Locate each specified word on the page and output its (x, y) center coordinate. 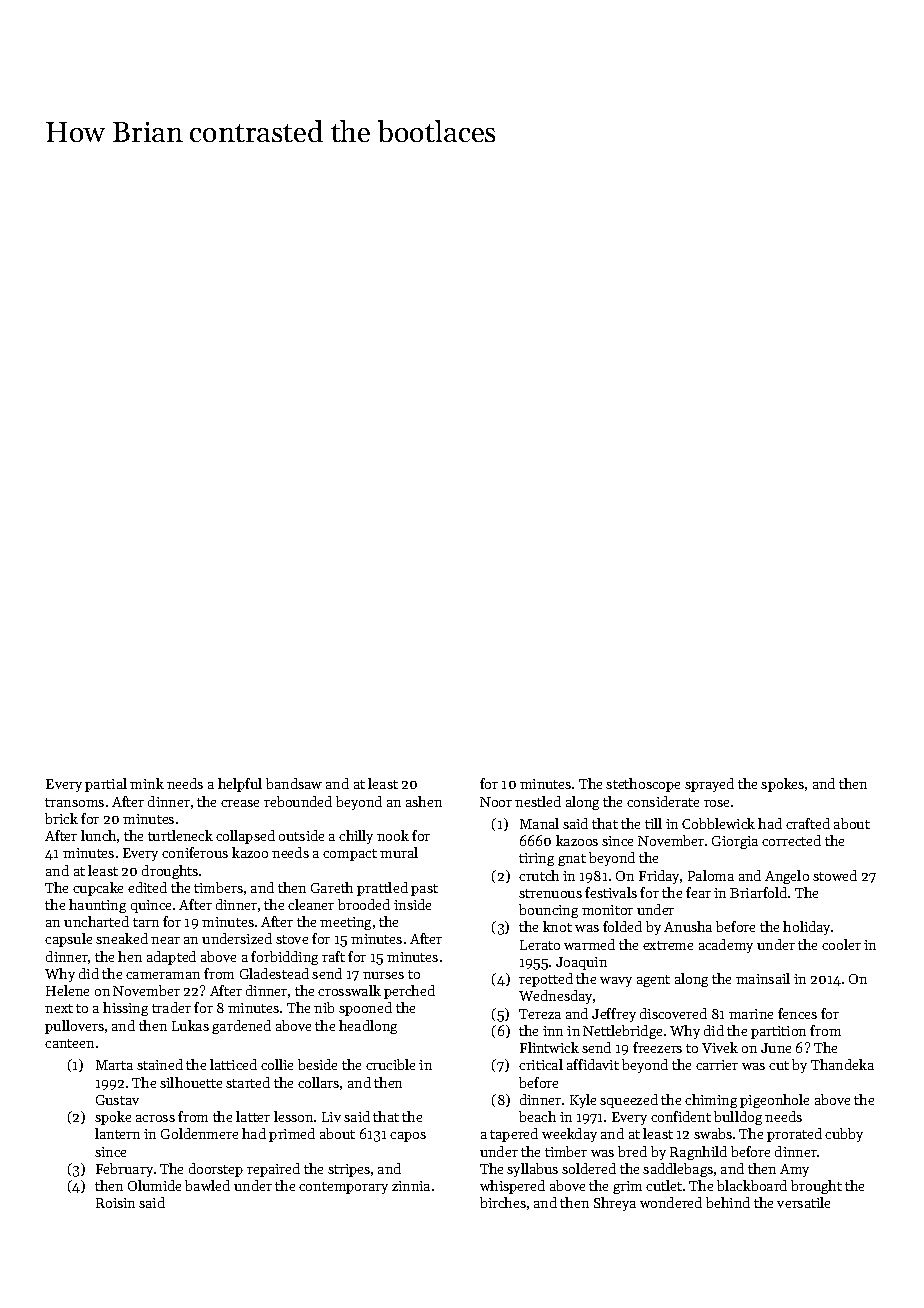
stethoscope (643, 785)
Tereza (540, 1014)
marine (751, 1014)
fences (797, 1013)
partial (106, 785)
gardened (241, 1027)
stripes (349, 1170)
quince (151, 906)
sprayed (709, 785)
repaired (273, 1170)
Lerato (540, 945)
